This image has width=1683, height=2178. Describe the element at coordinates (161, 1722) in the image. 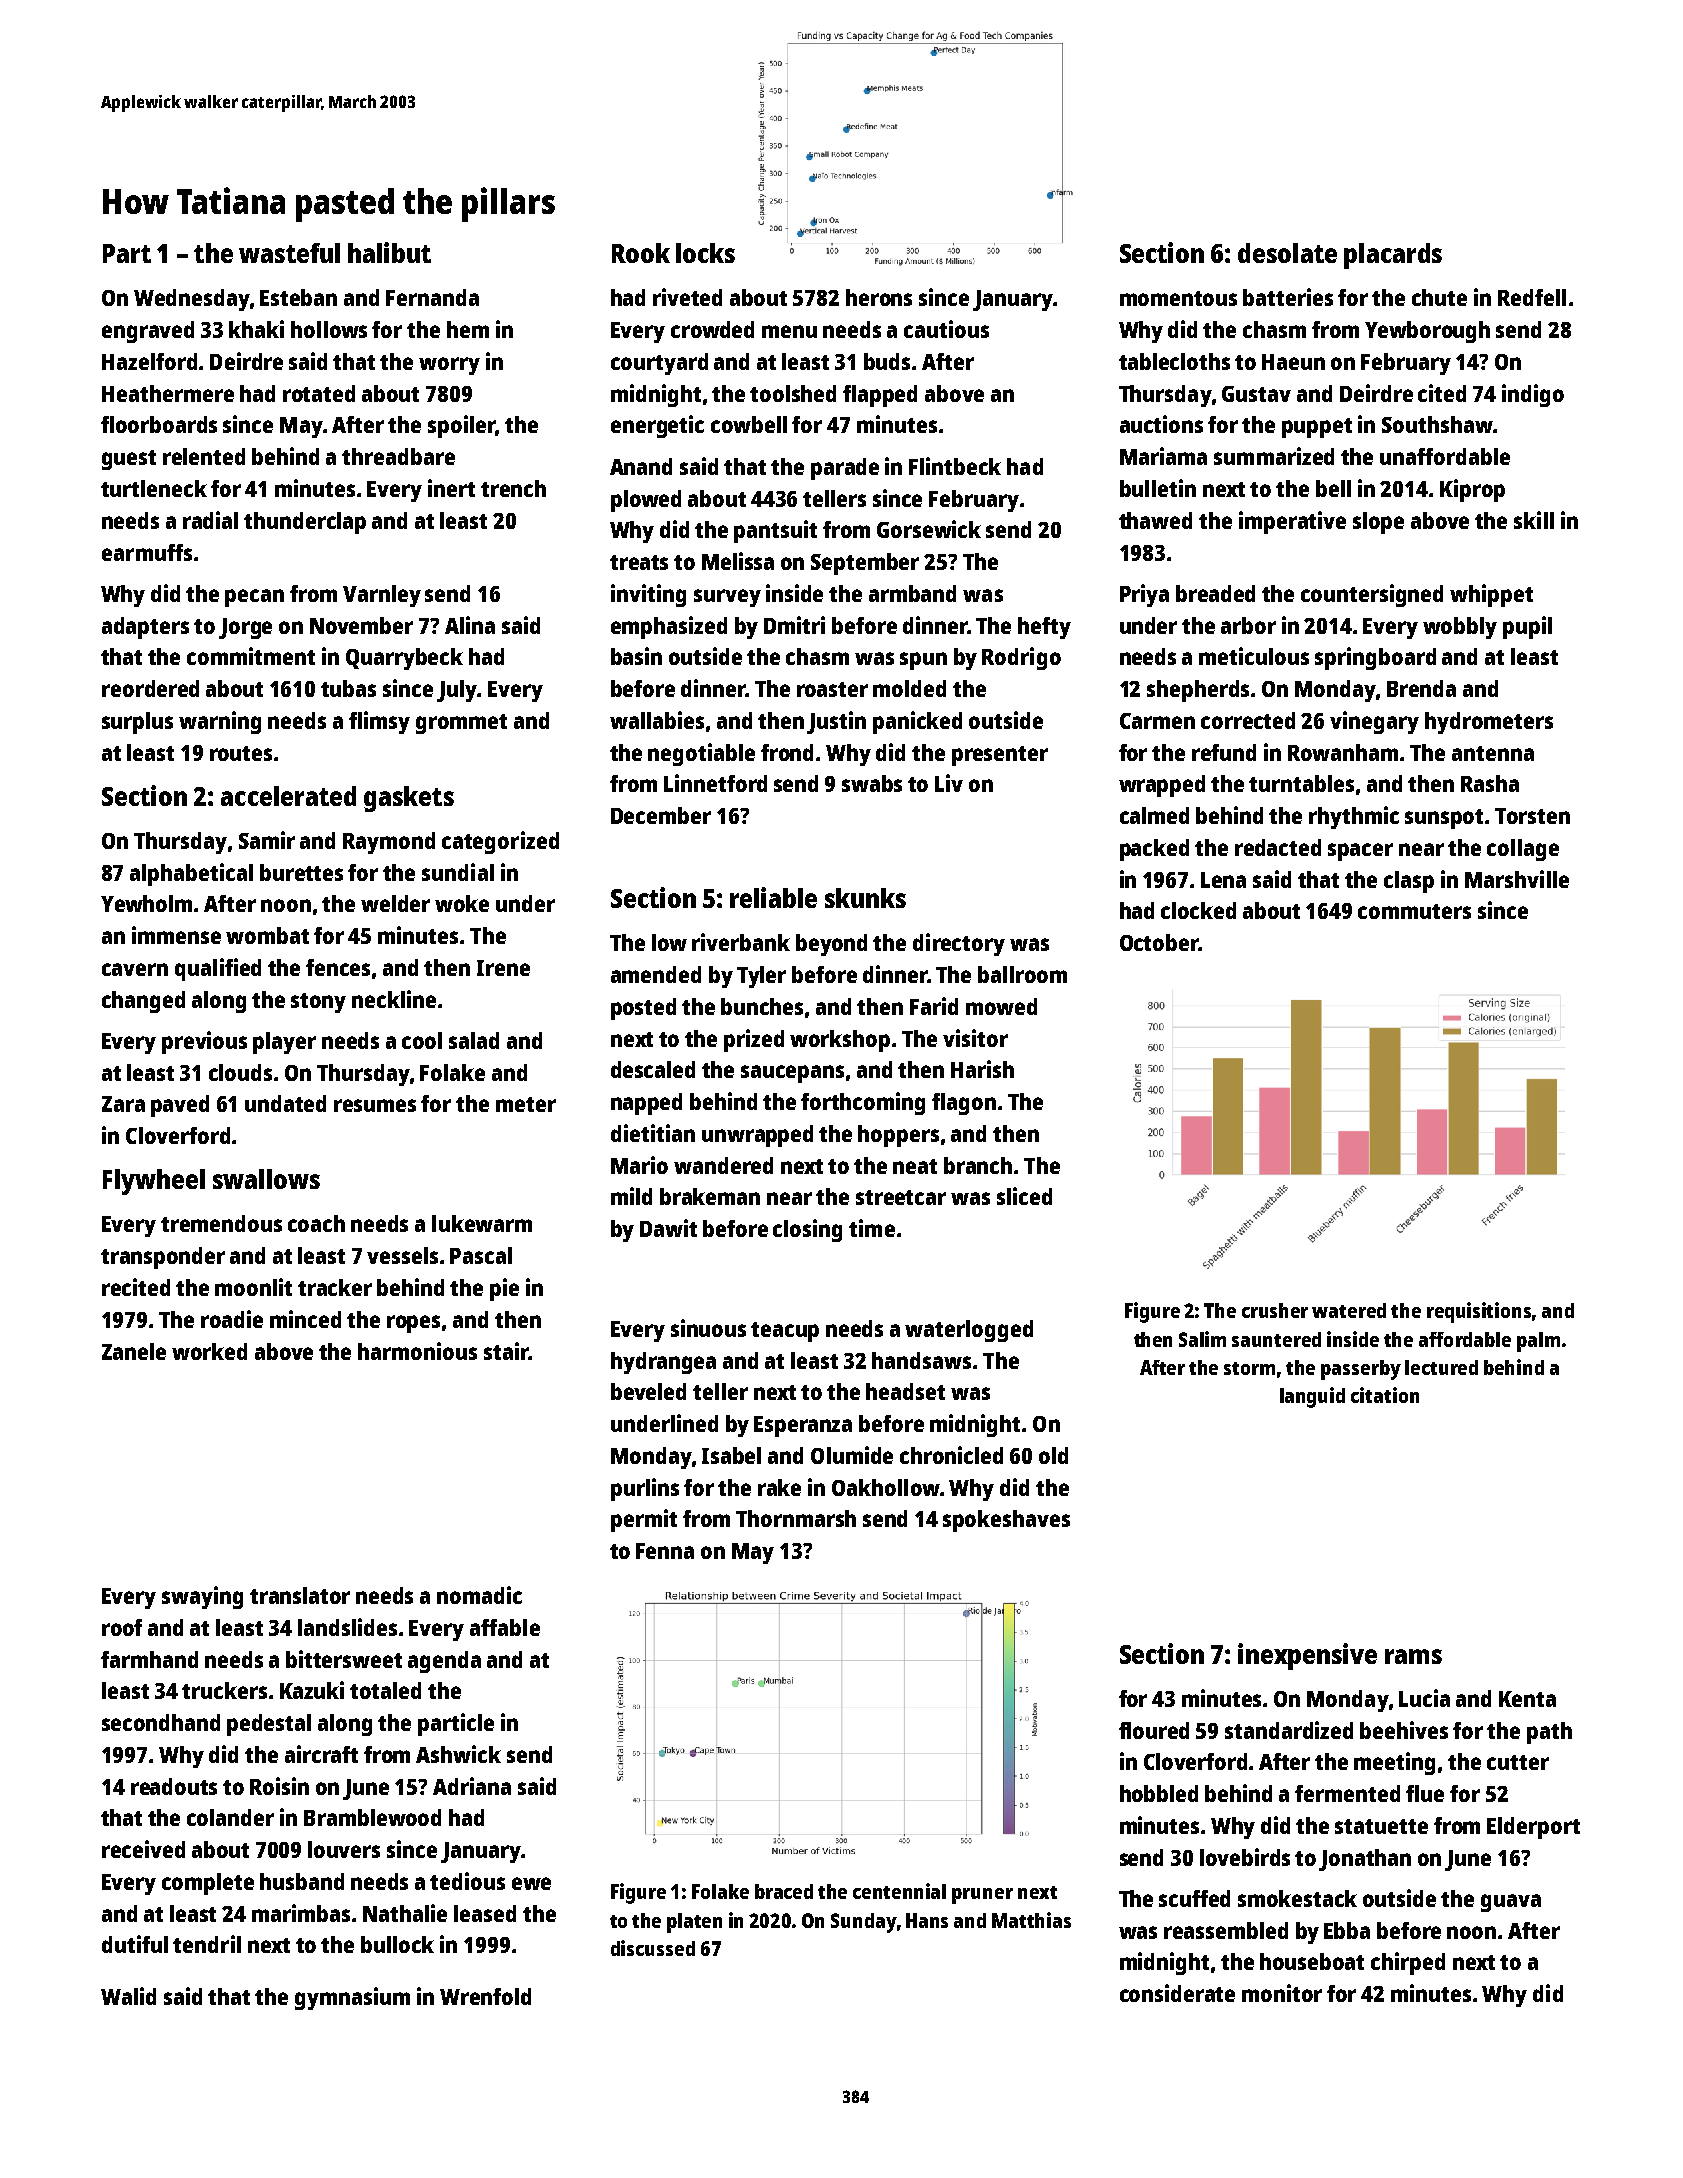

I see `secondhand` at that location.
